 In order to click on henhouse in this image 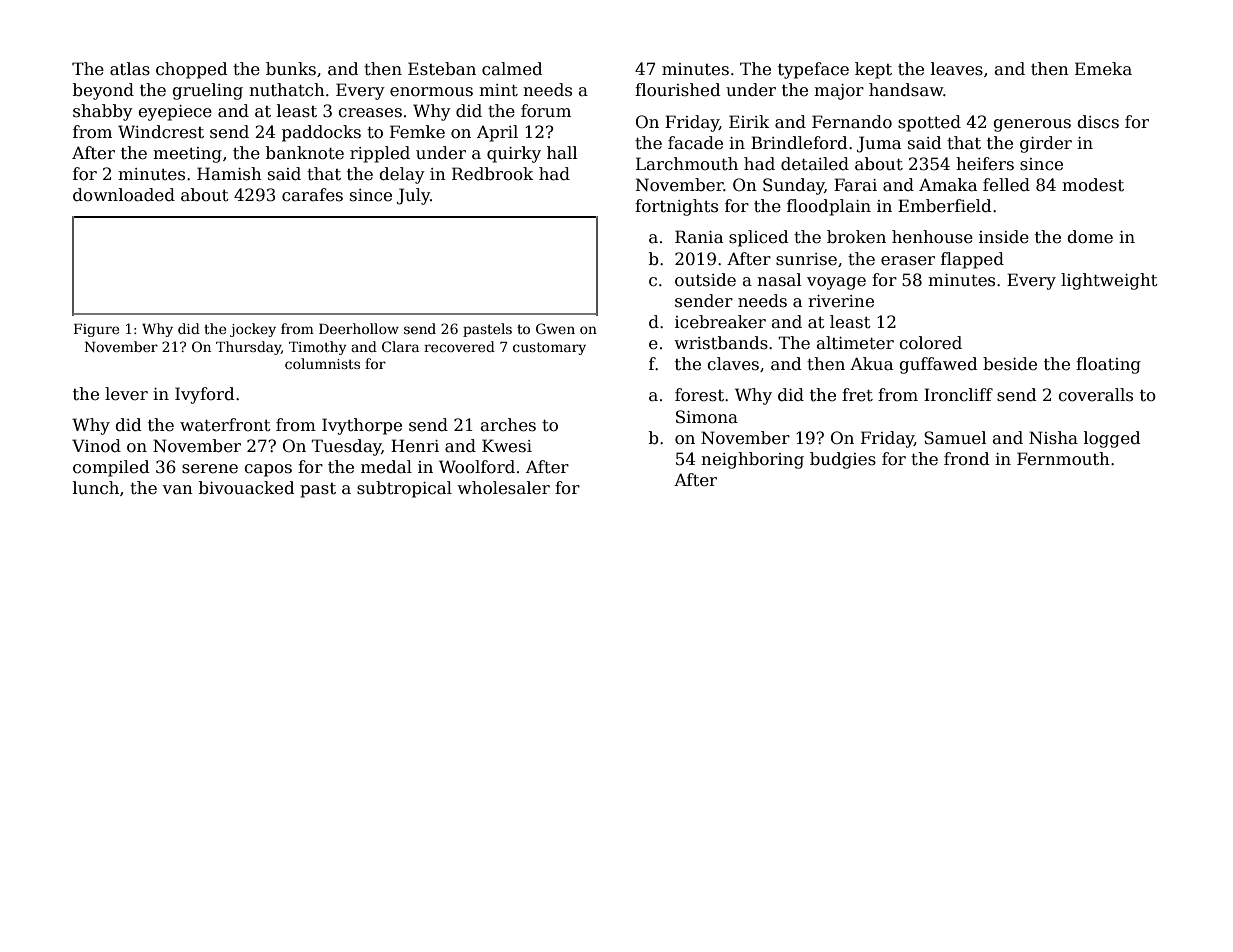, I will do `click(932, 237)`.
